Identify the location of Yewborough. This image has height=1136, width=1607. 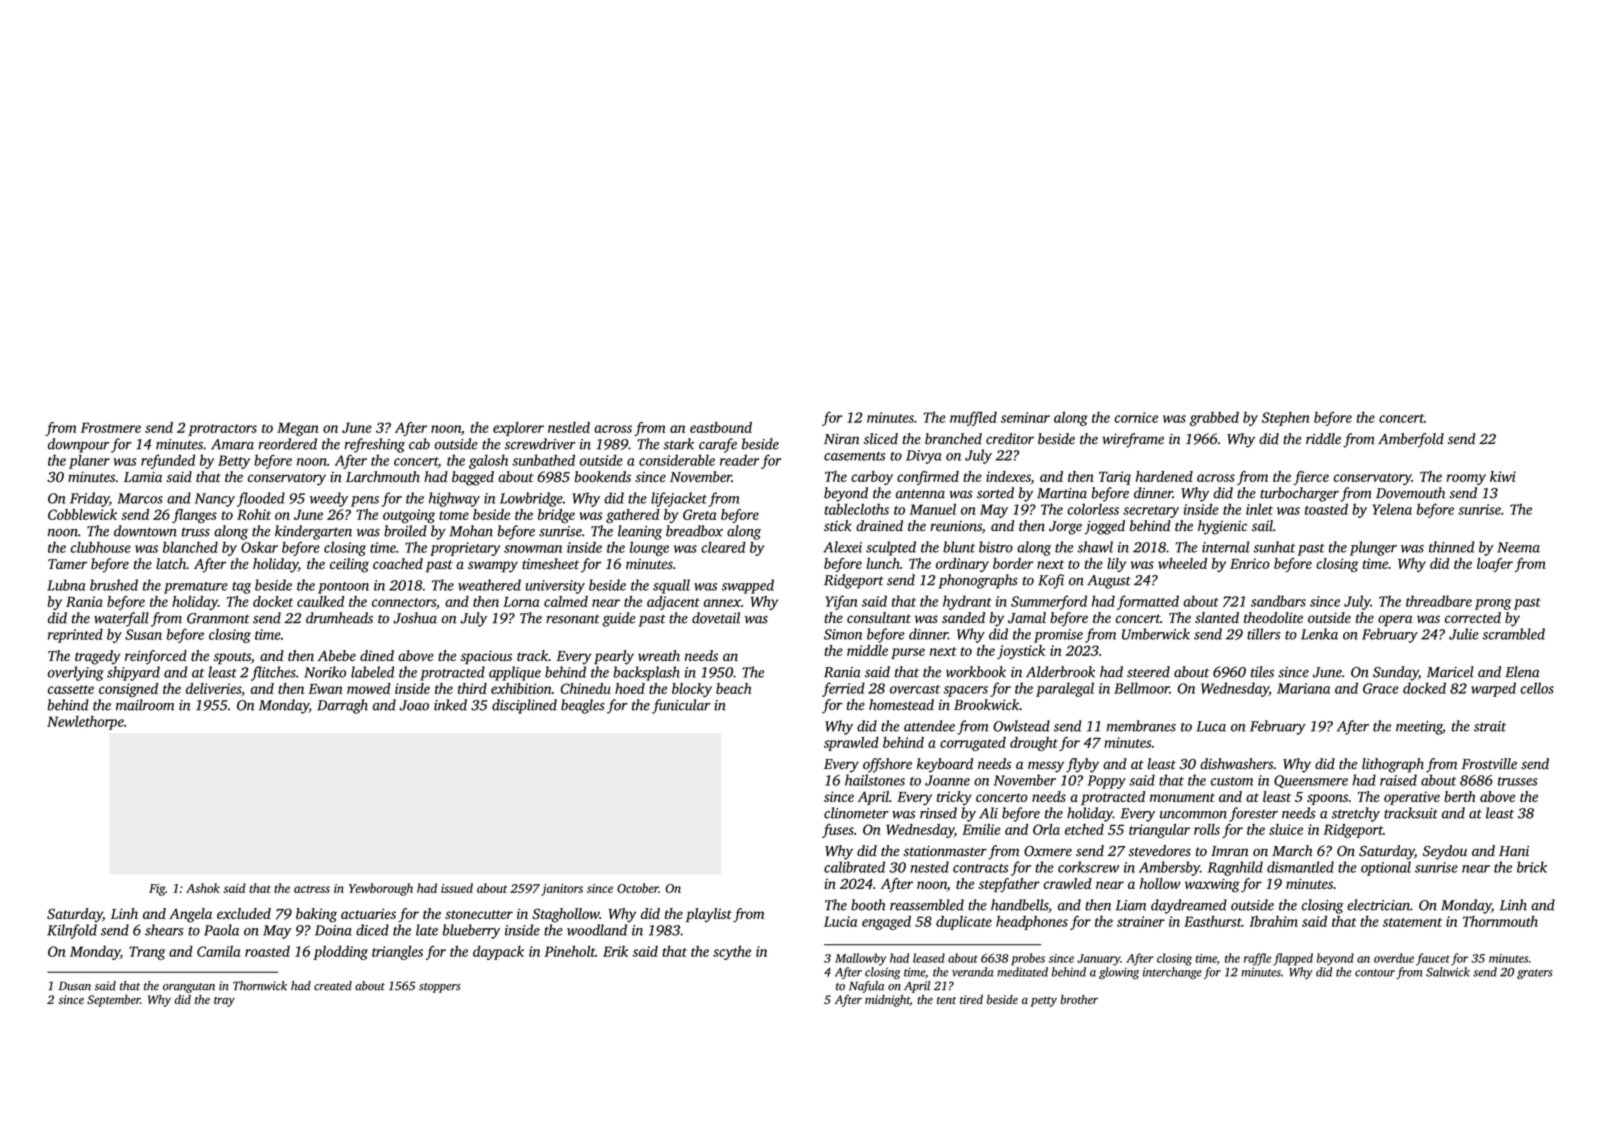
(381, 889).
